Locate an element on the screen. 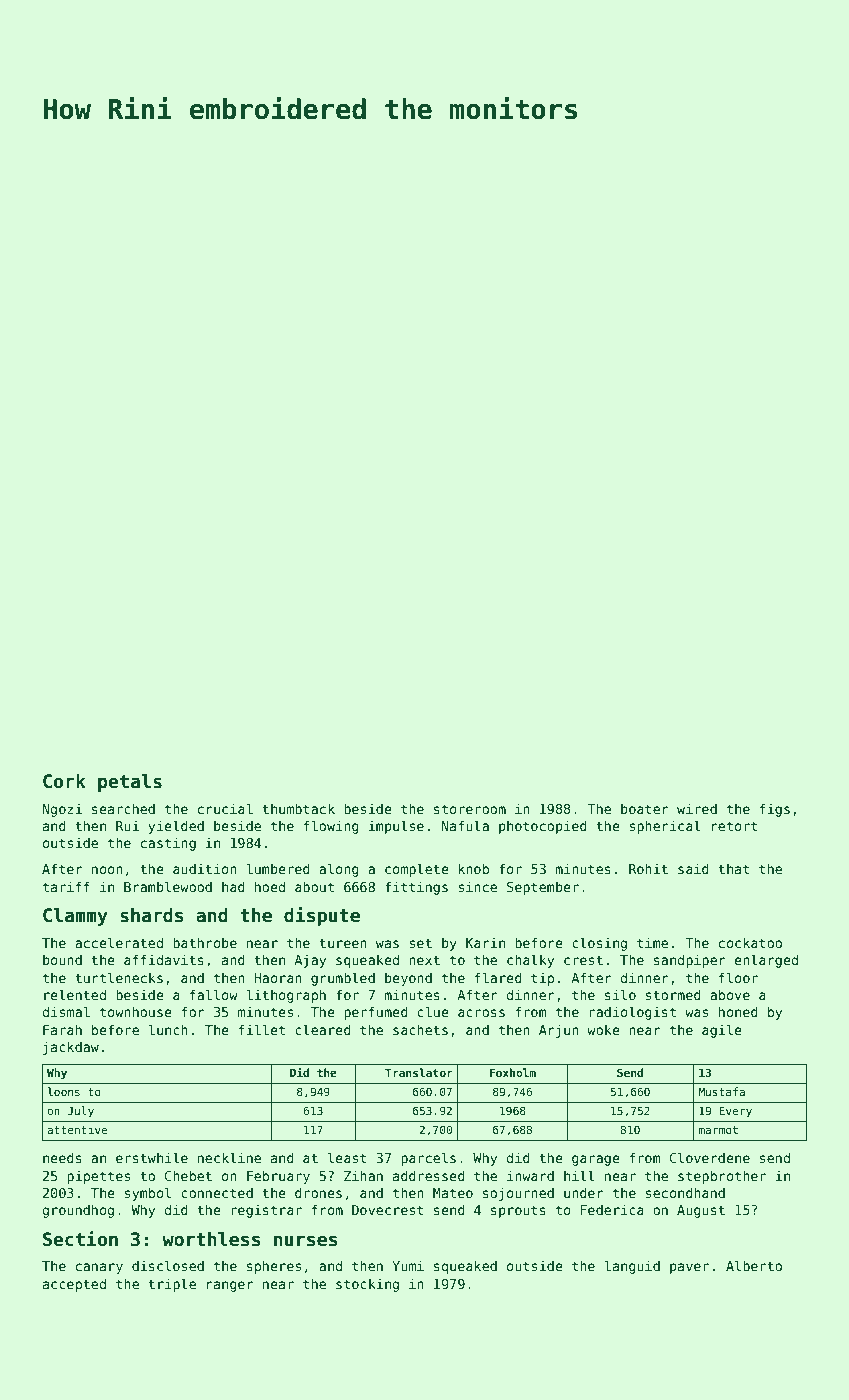 The width and height of the screenshot is (849, 1400). groundhog is located at coordinates (78, 1211).
